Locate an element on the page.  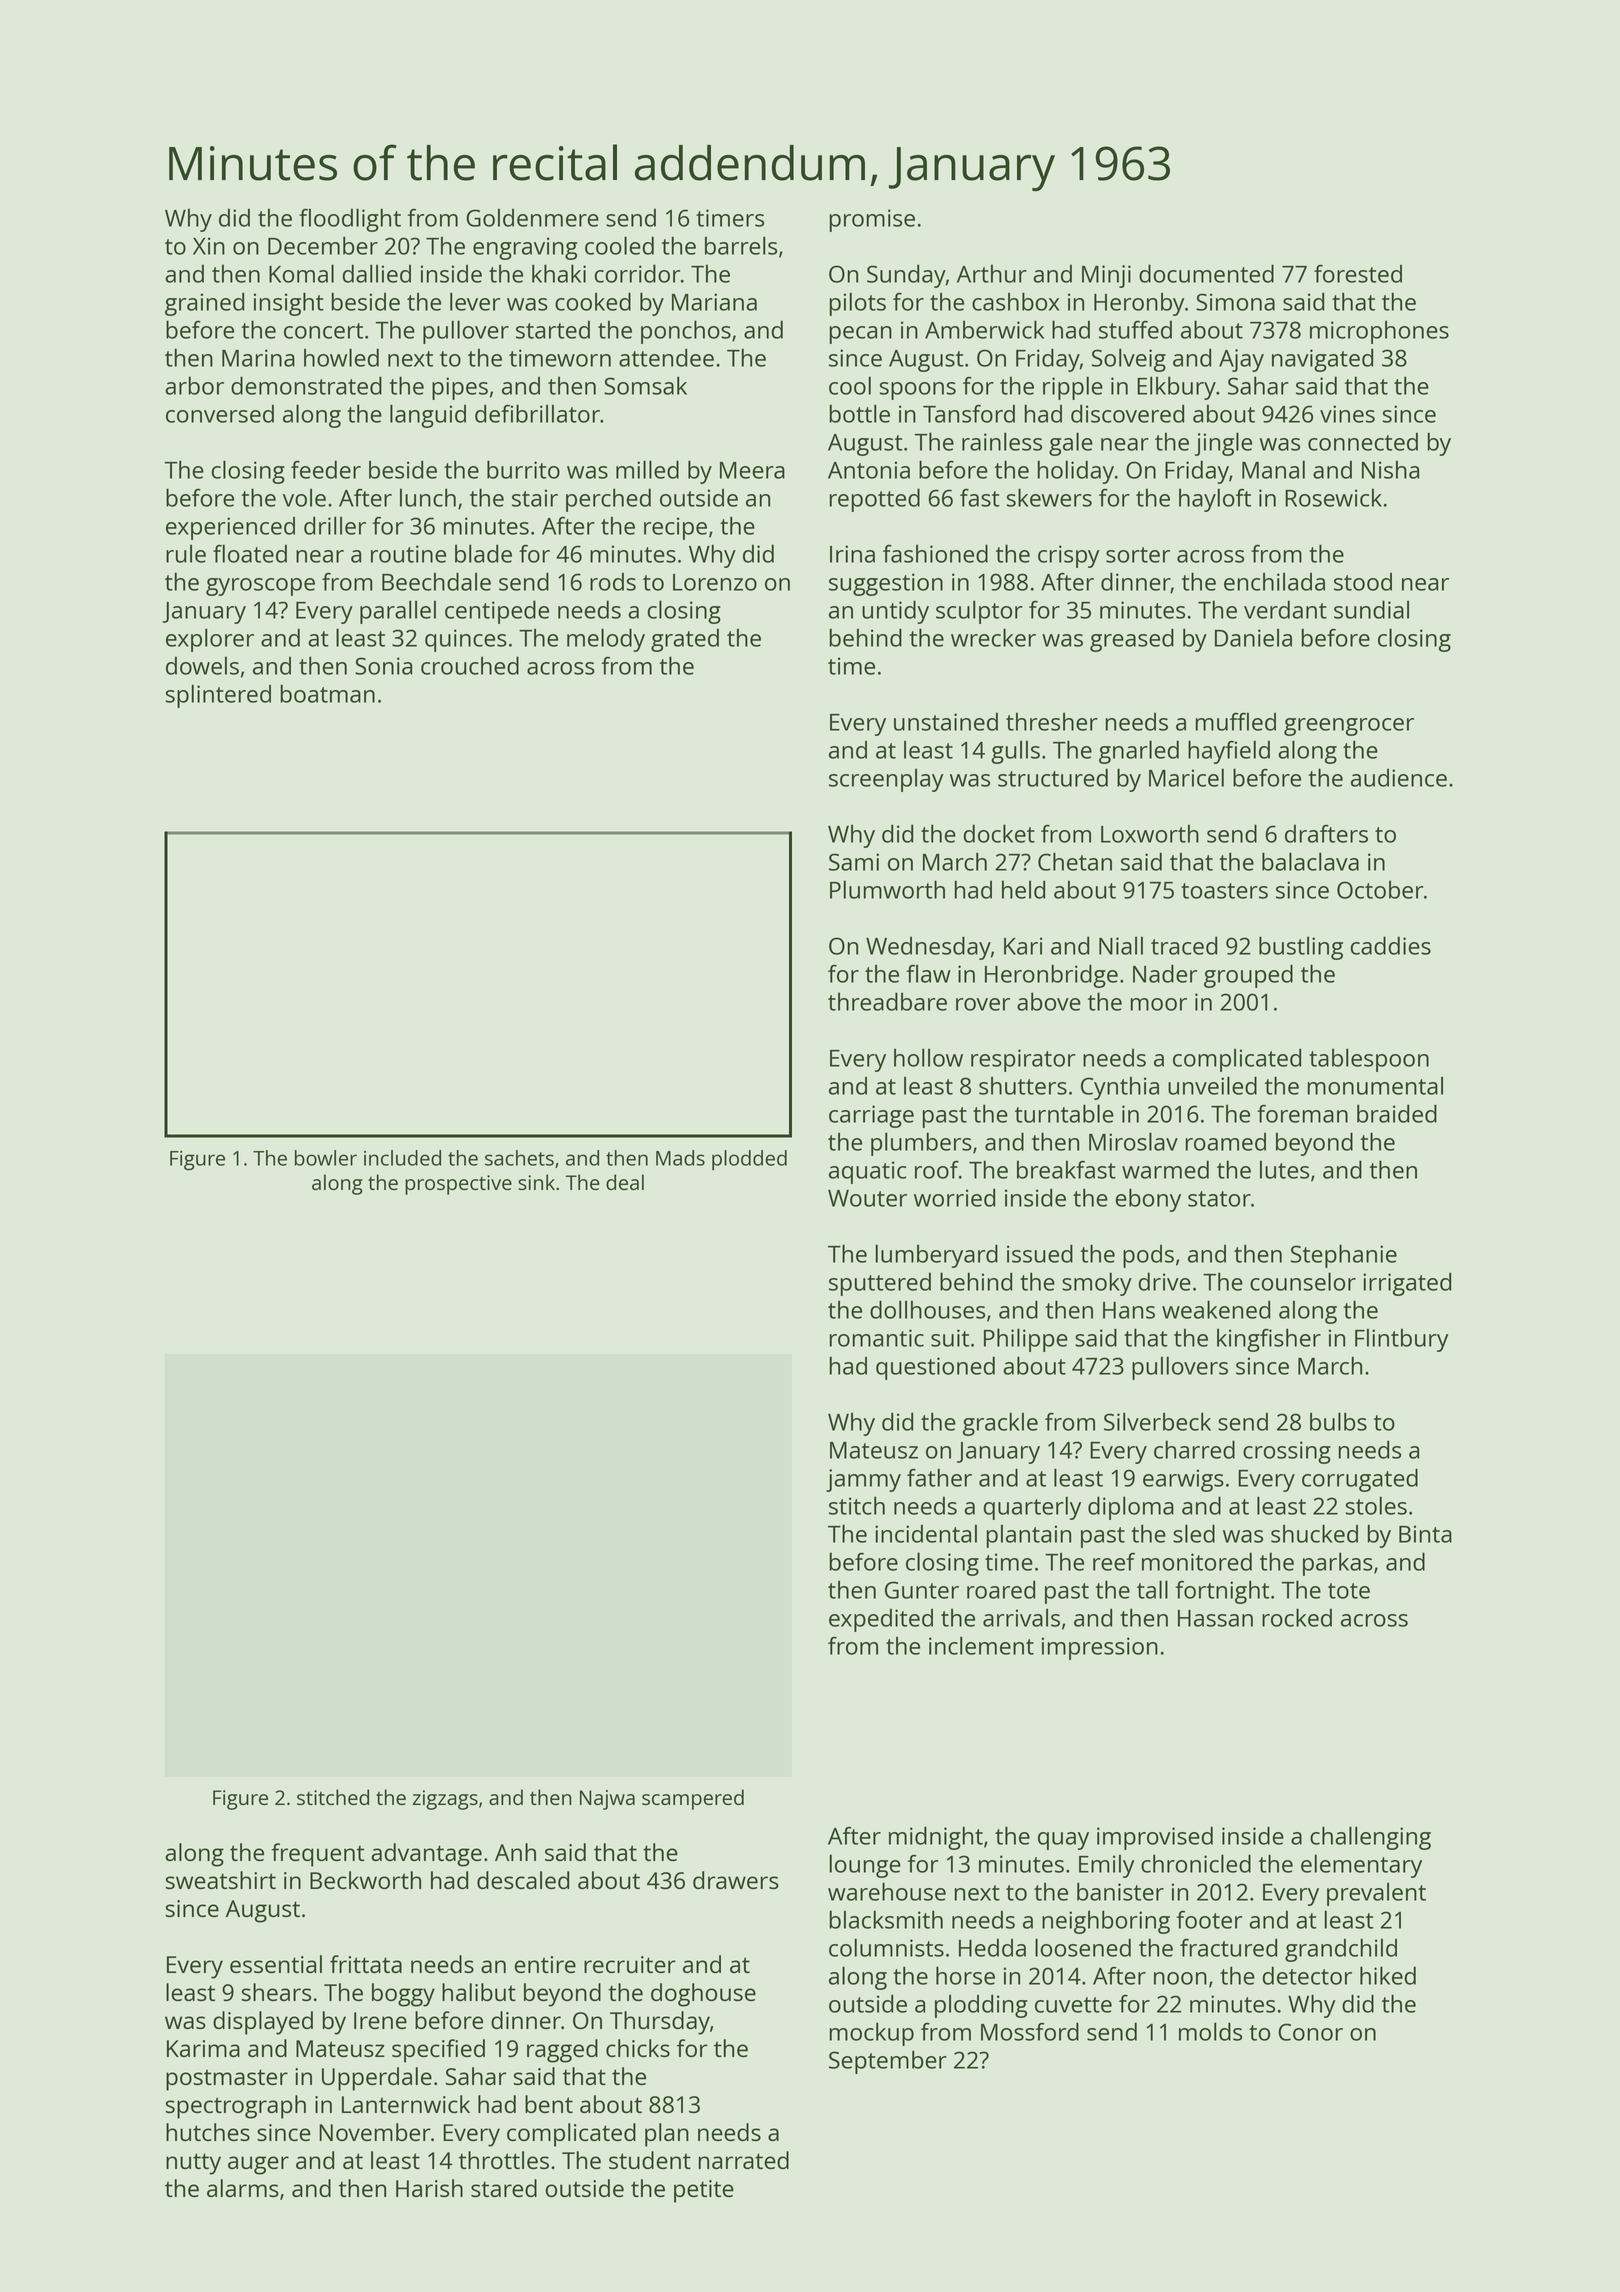
Wednesday is located at coordinates (928, 948).
